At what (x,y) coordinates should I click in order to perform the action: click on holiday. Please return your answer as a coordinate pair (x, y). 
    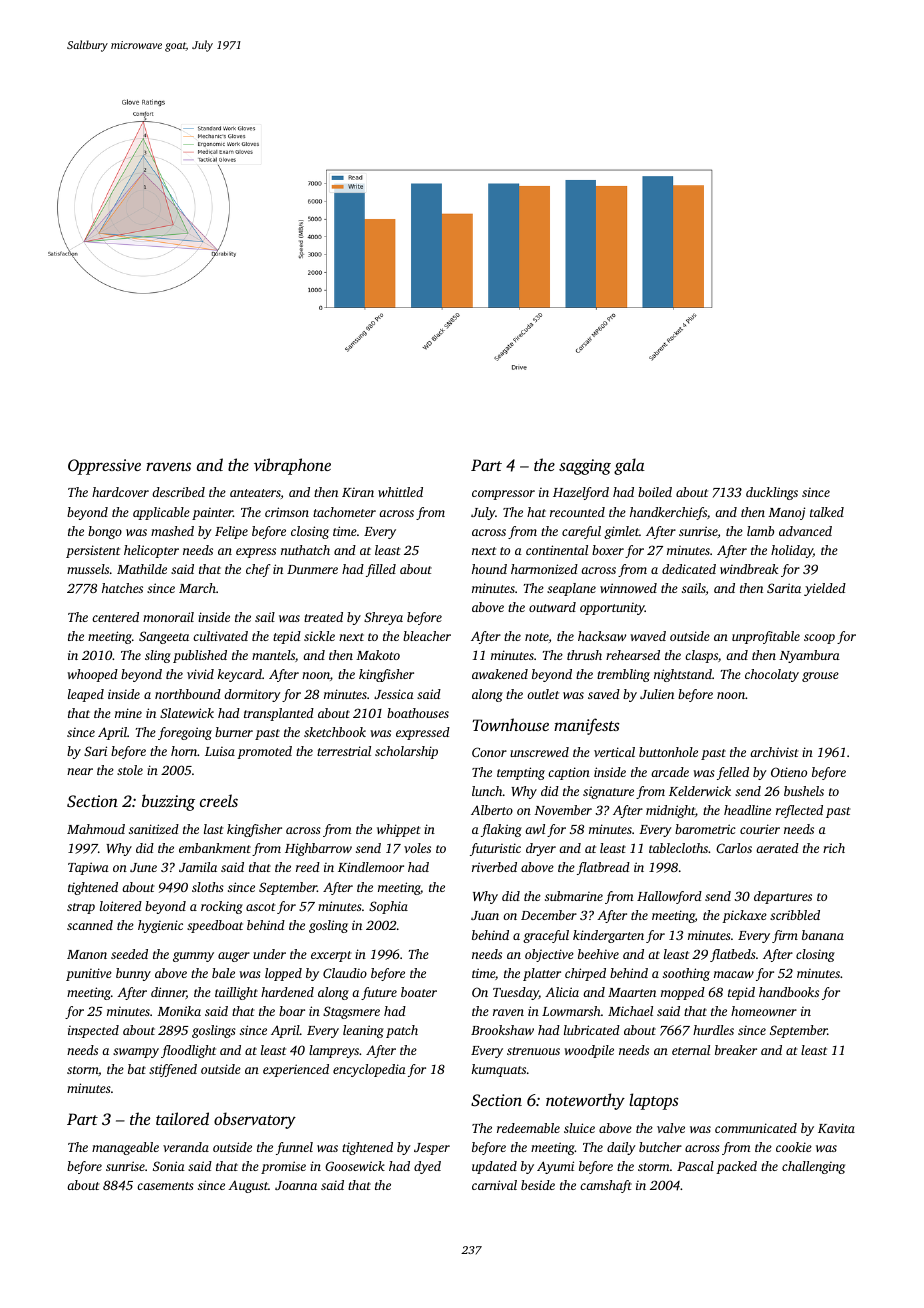
    Looking at the image, I should click on (792, 551).
